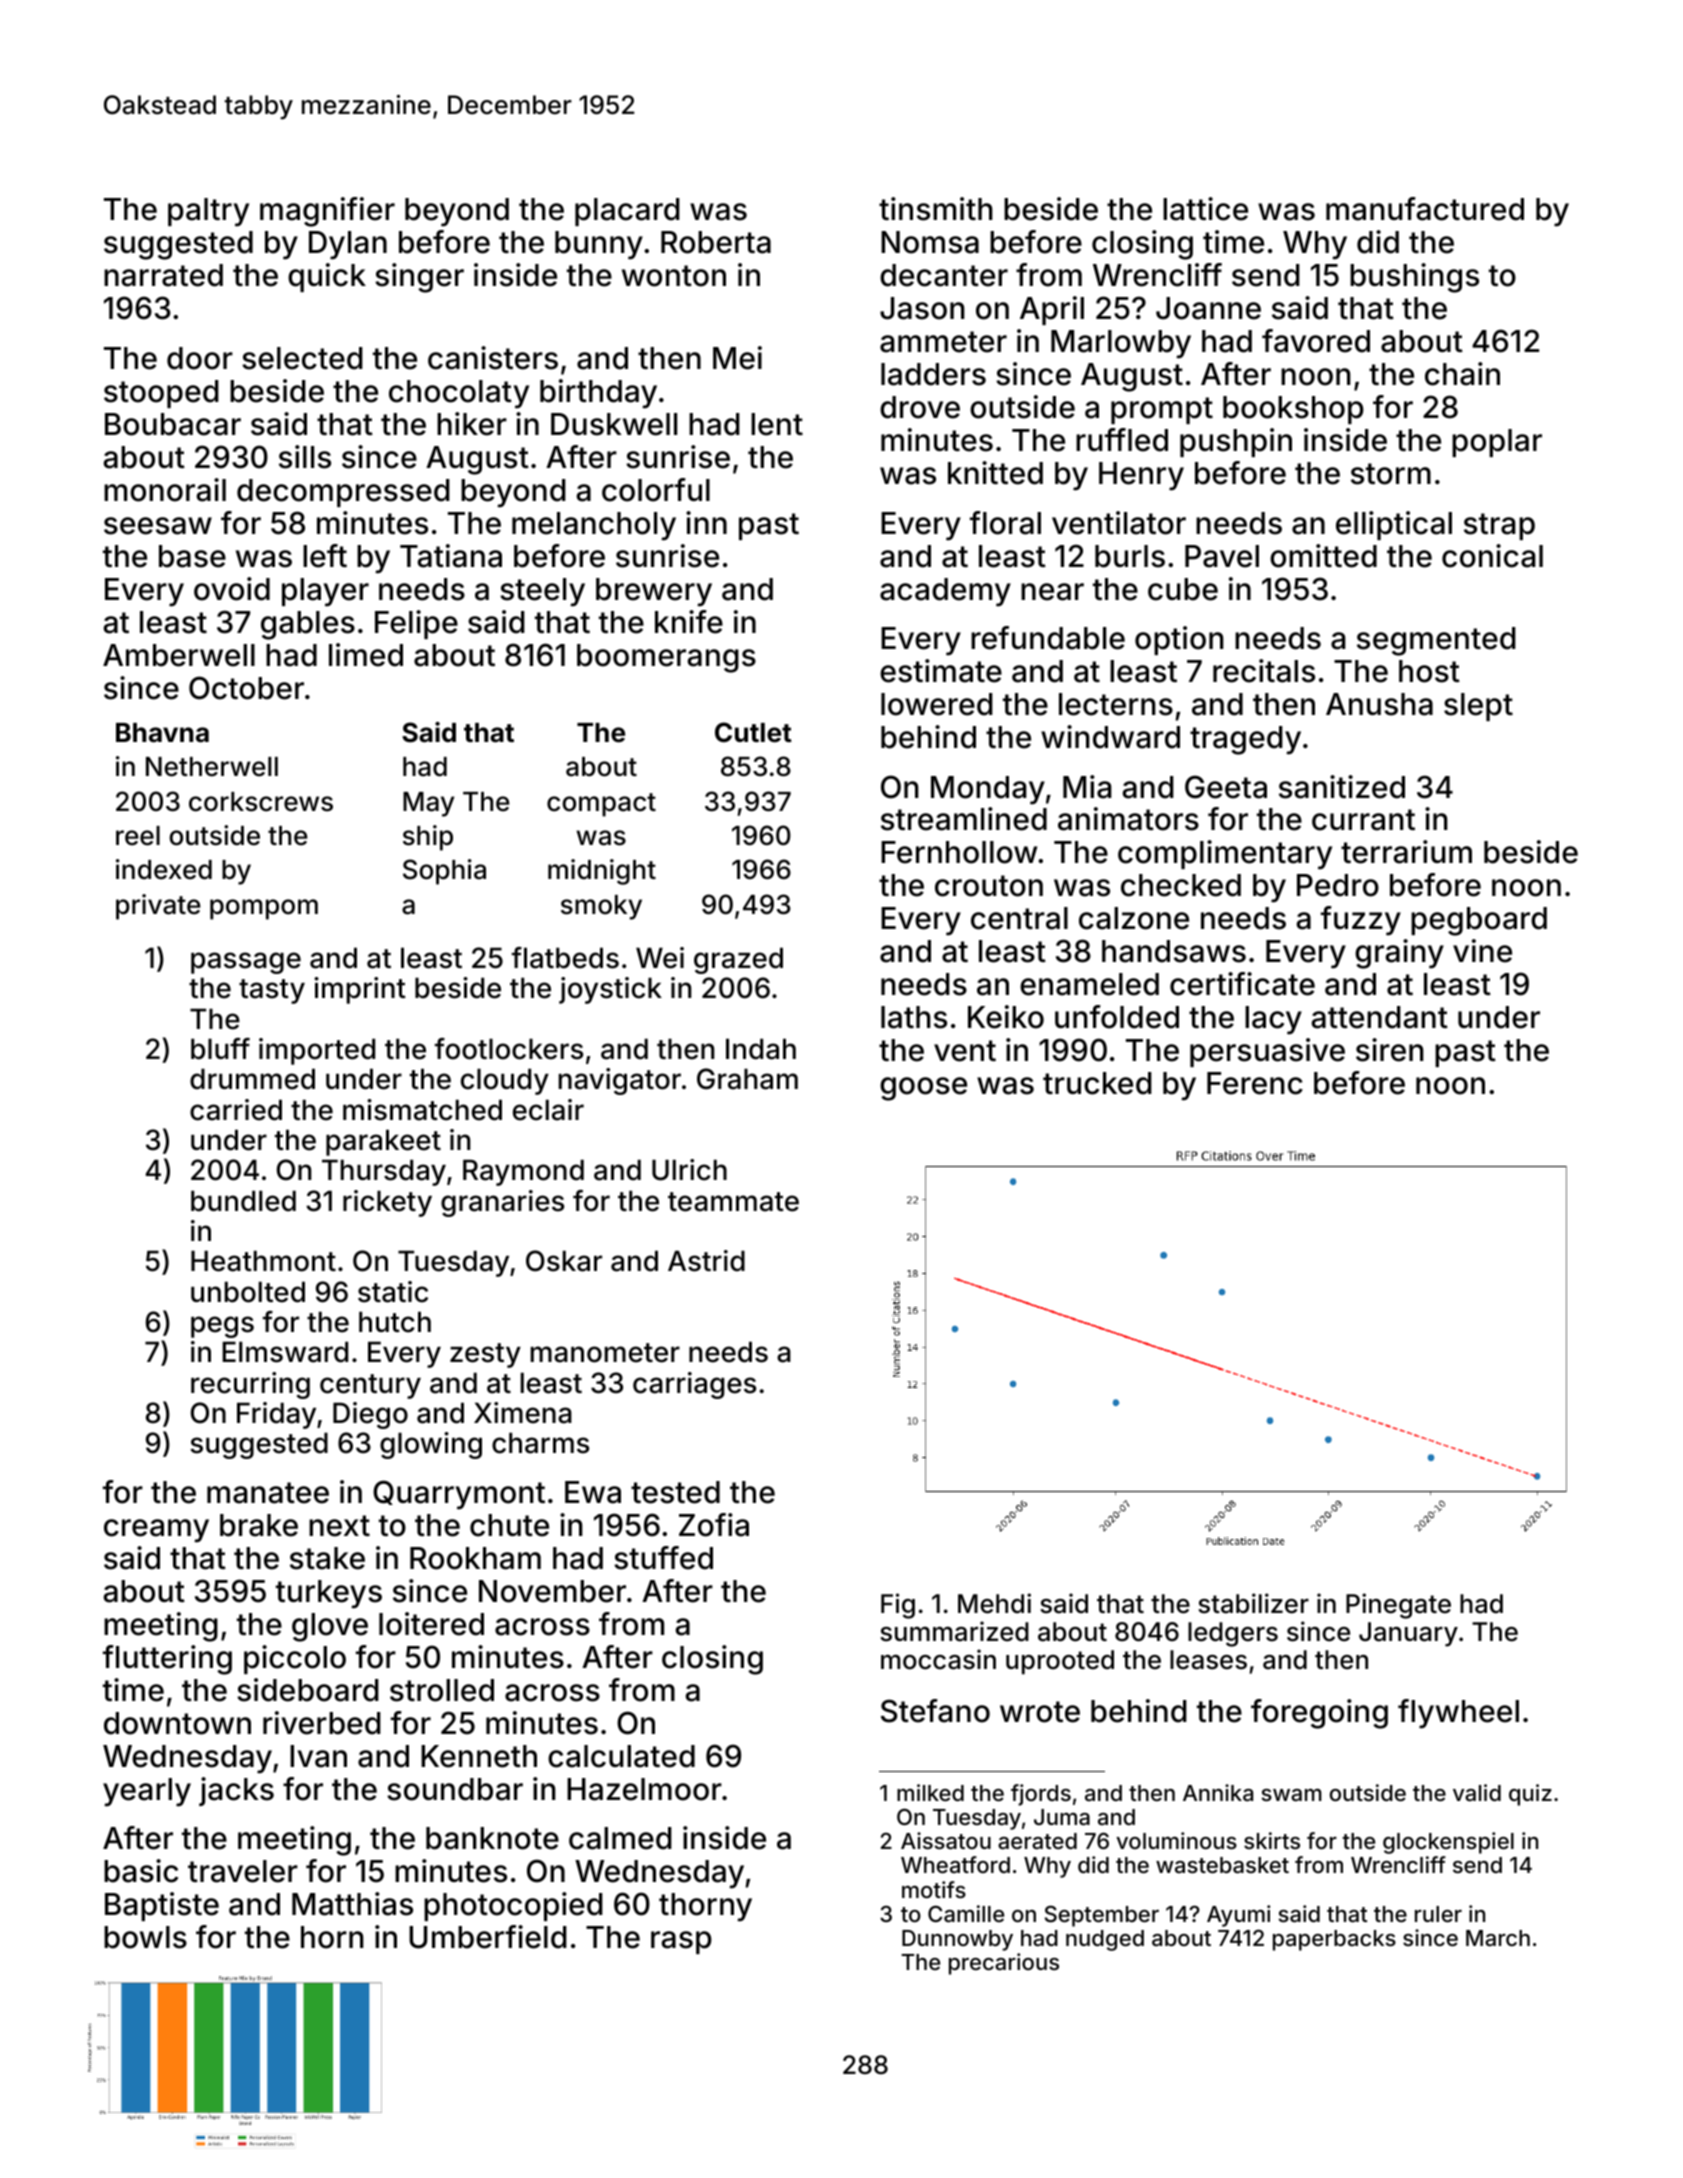 The height and width of the screenshot is (2178, 1683). Describe the element at coordinates (706, 522) in the screenshot. I see `inn` at that location.
